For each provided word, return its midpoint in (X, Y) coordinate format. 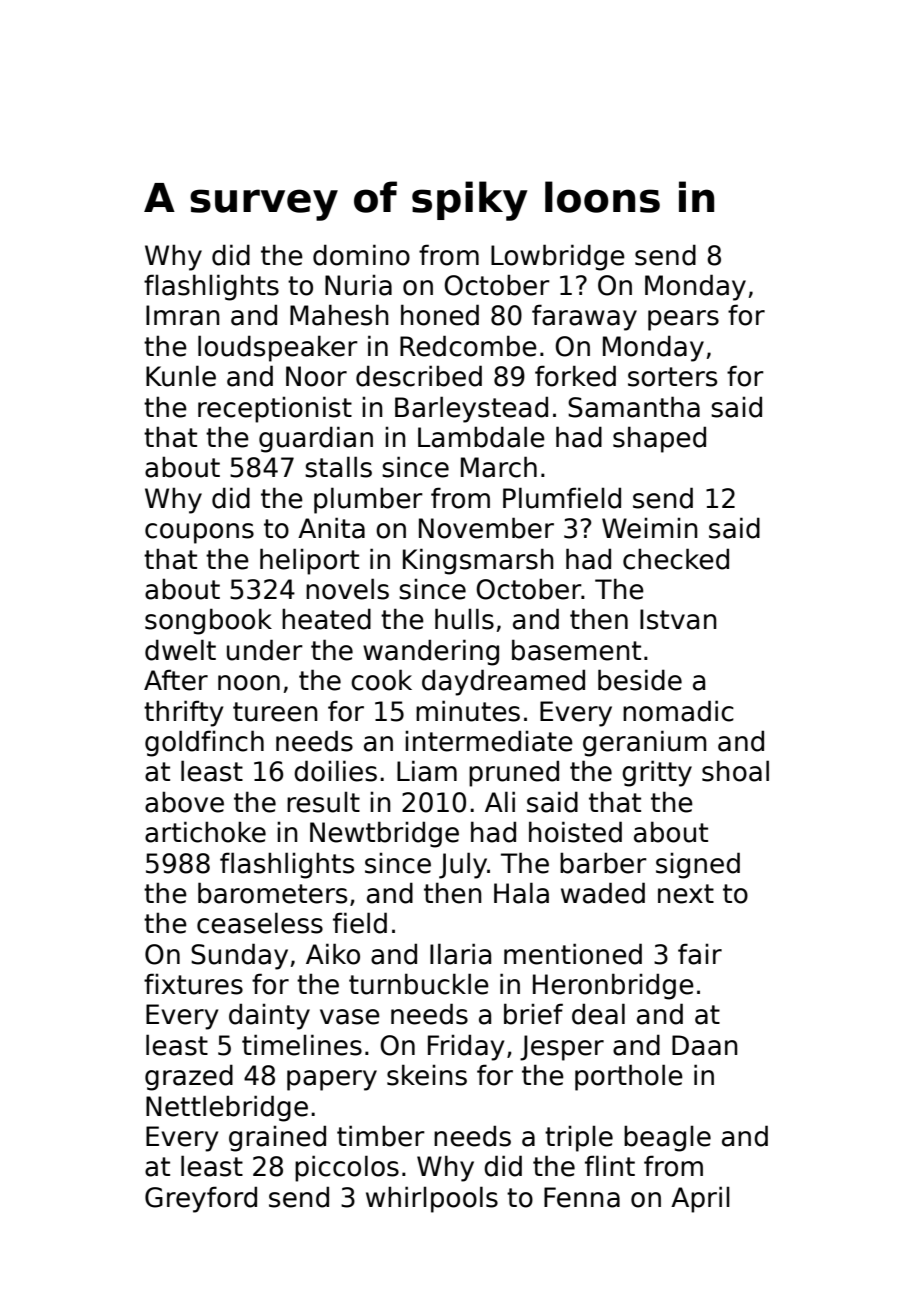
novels (347, 589)
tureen (275, 712)
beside (640, 680)
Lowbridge (558, 257)
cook (381, 680)
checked (676, 559)
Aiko (333, 954)
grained (277, 1138)
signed (698, 865)
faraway (584, 317)
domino (361, 255)
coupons (199, 533)
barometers (272, 893)
